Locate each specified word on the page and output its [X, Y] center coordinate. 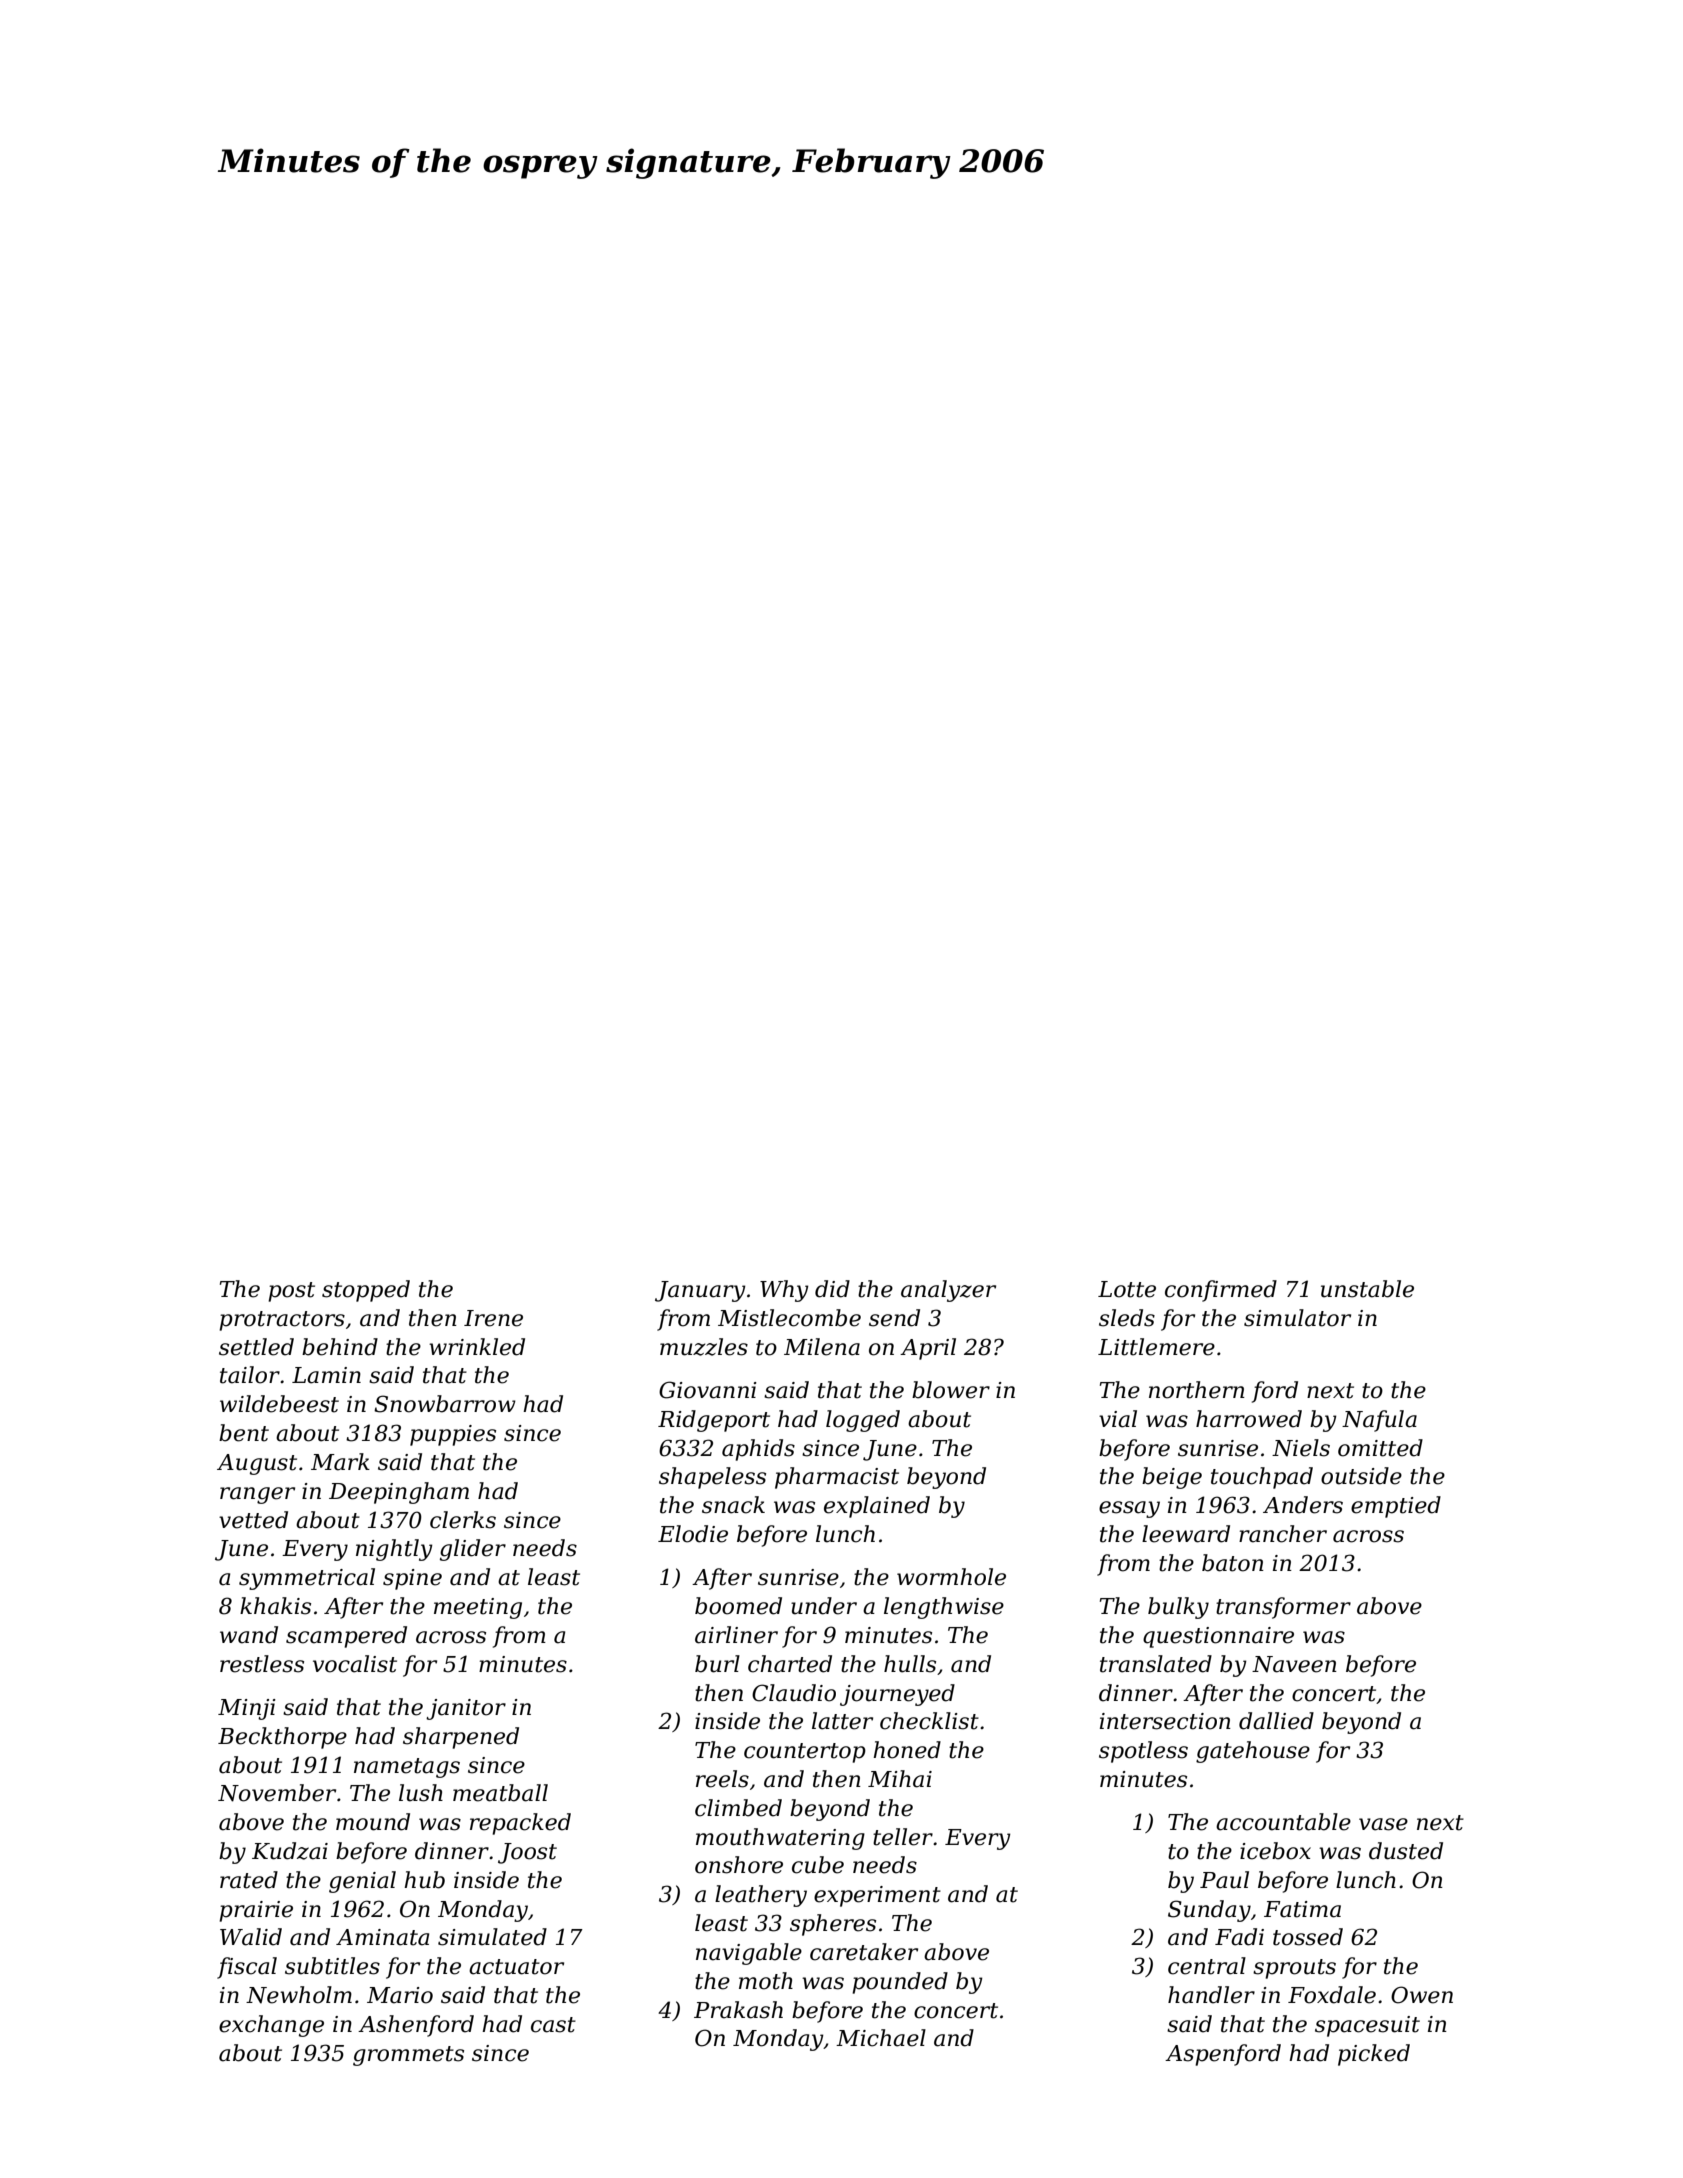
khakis [275, 1606]
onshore [739, 1865]
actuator [516, 1967]
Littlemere [1156, 1347]
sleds [1127, 1318]
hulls [910, 1664]
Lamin [326, 1375]
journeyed [897, 1695]
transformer [1283, 1608]
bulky [1178, 1608]
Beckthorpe [282, 1738]
